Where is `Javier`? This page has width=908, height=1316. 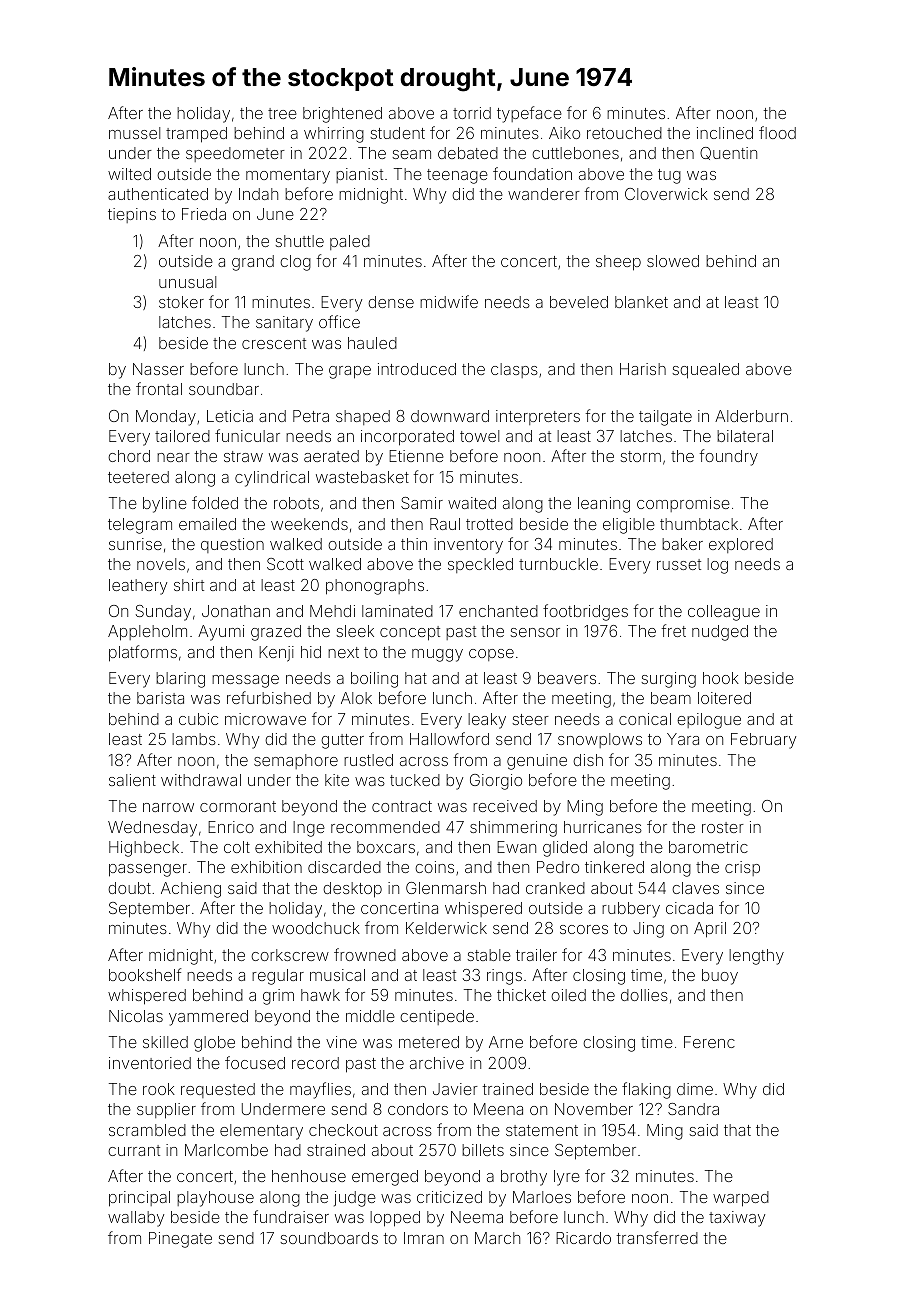 Javier is located at coordinates (455, 1089).
